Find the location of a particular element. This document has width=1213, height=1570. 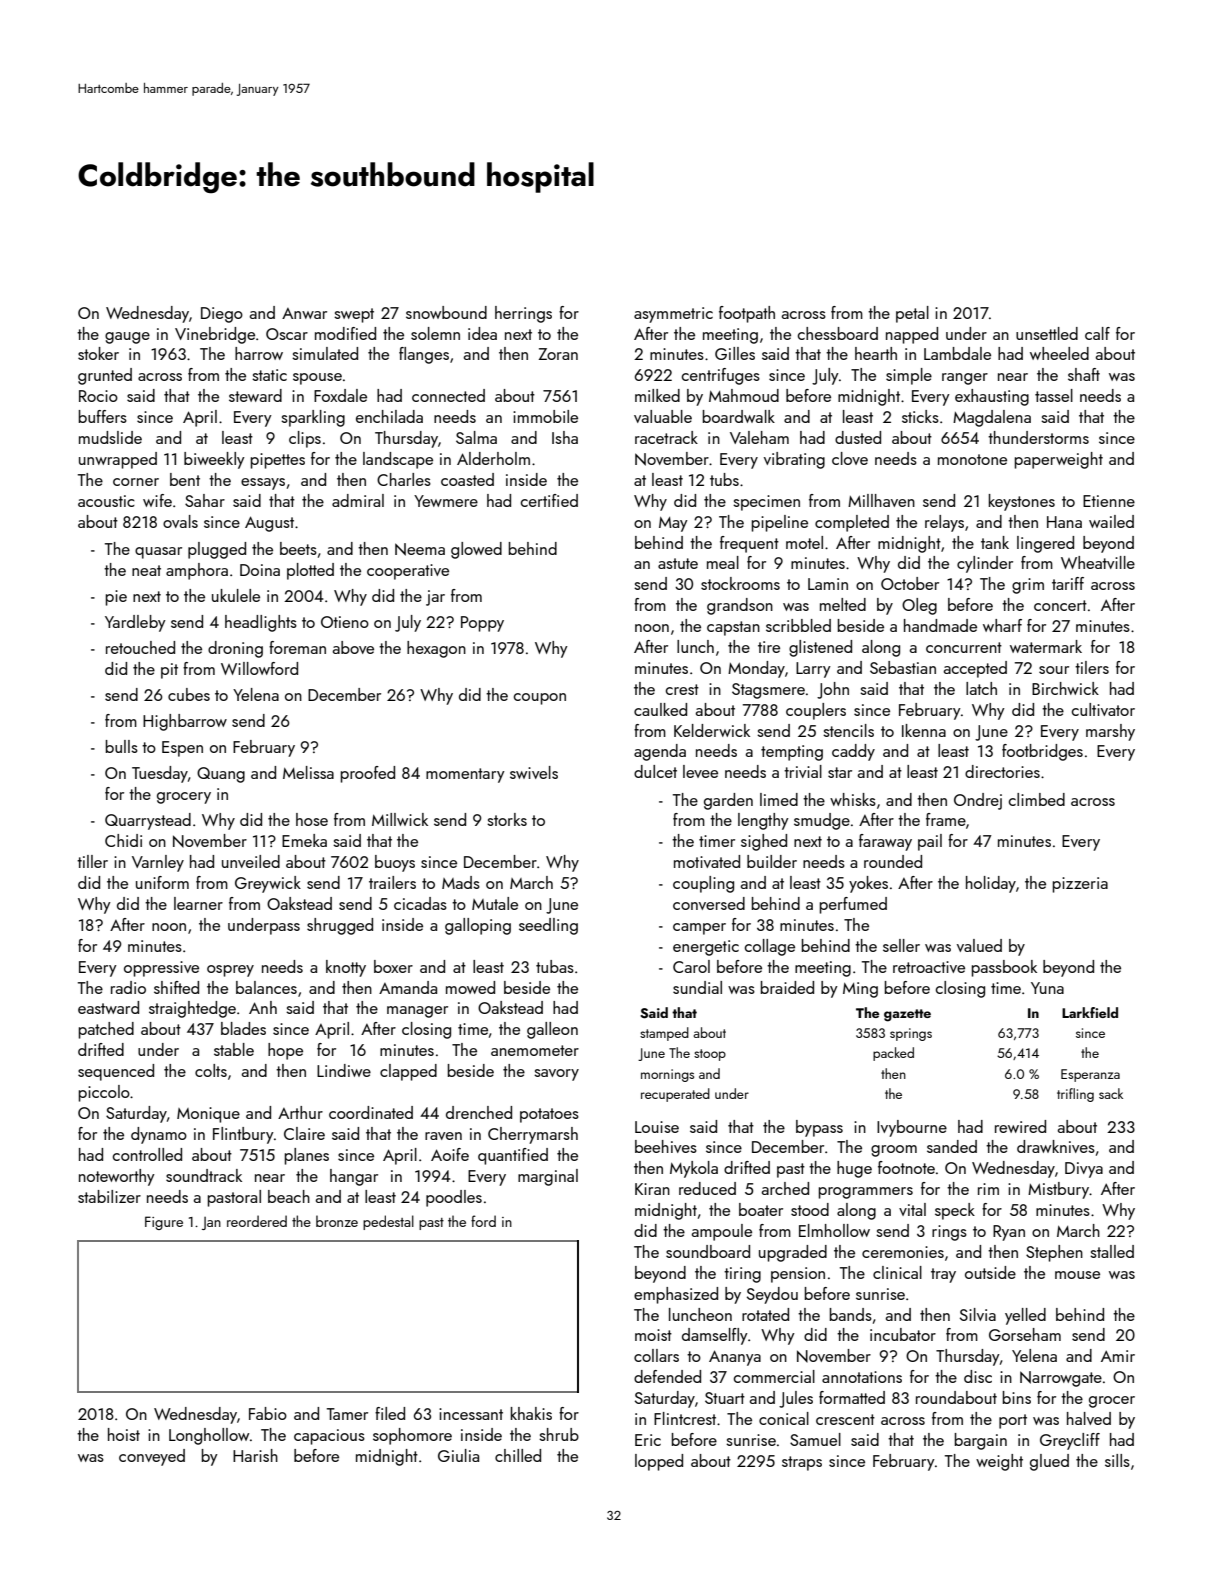

connected is located at coordinates (448, 395).
